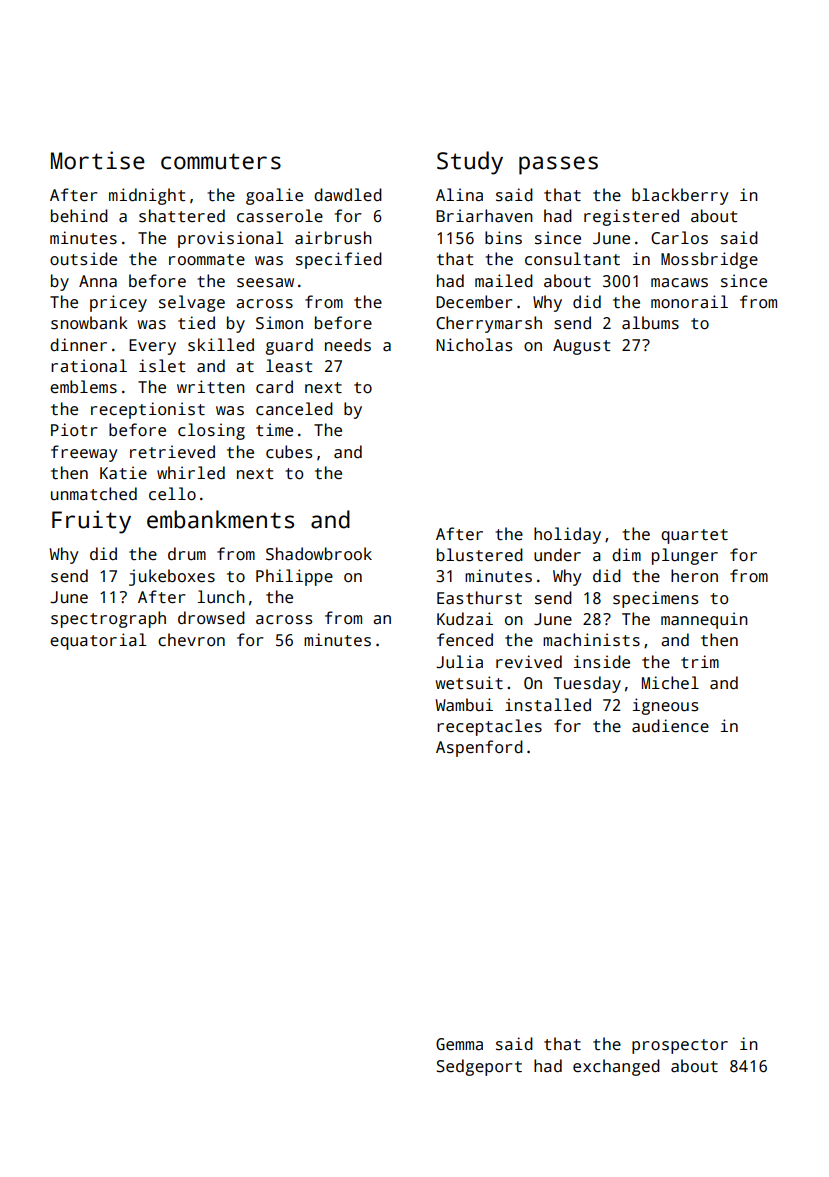 The image size is (829, 1177). I want to click on outside, so click(83, 259).
